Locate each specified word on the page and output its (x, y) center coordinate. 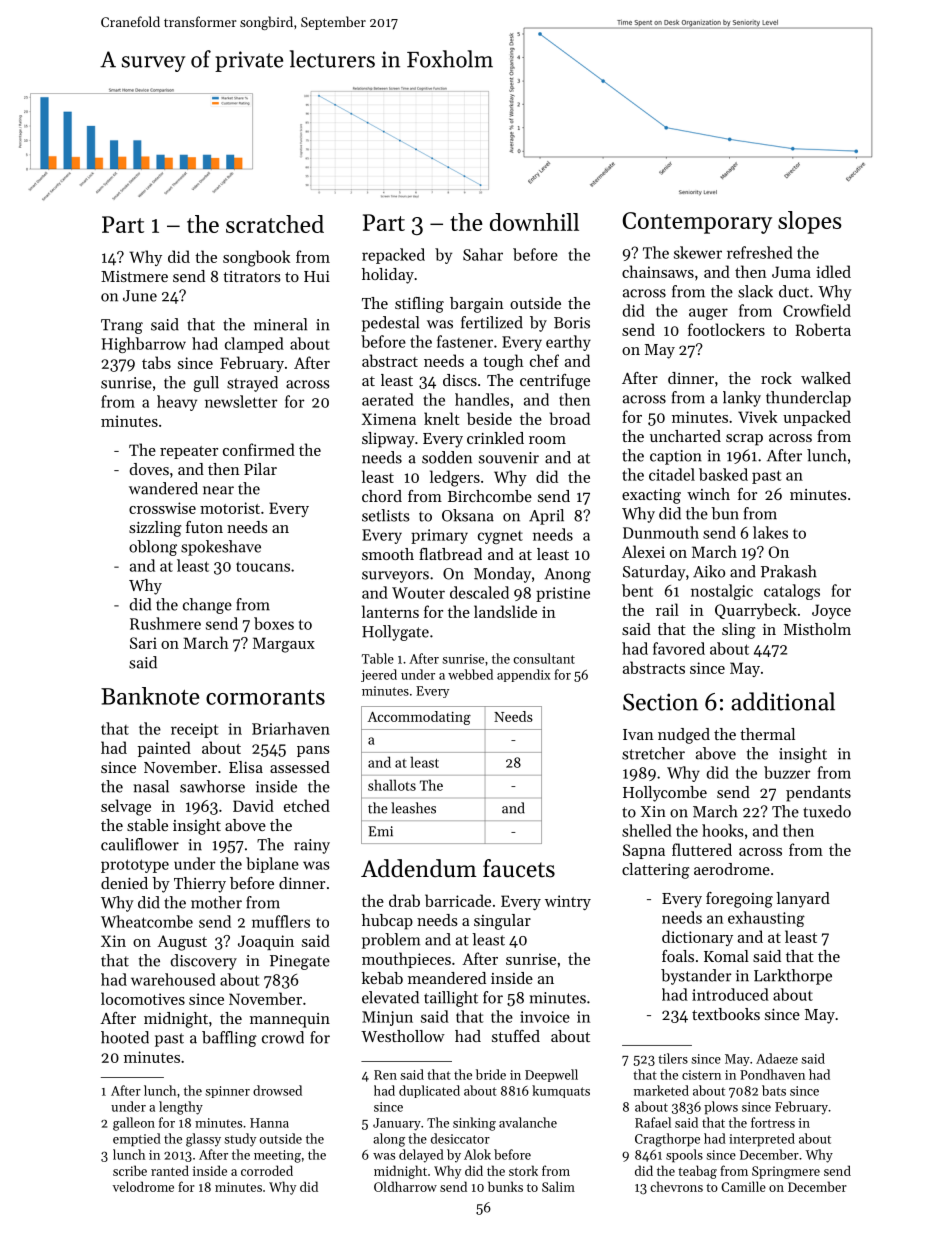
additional (783, 701)
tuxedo (827, 811)
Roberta (823, 329)
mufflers (281, 921)
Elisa (246, 767)
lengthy (181, 1108)
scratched (275, 224)
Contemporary (697, 223)
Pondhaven (772, 1074)
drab (404, 900)
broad (569, 418)
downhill (534, 222)
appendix (523, 675)
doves (149, 469)
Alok (477, 1154)
